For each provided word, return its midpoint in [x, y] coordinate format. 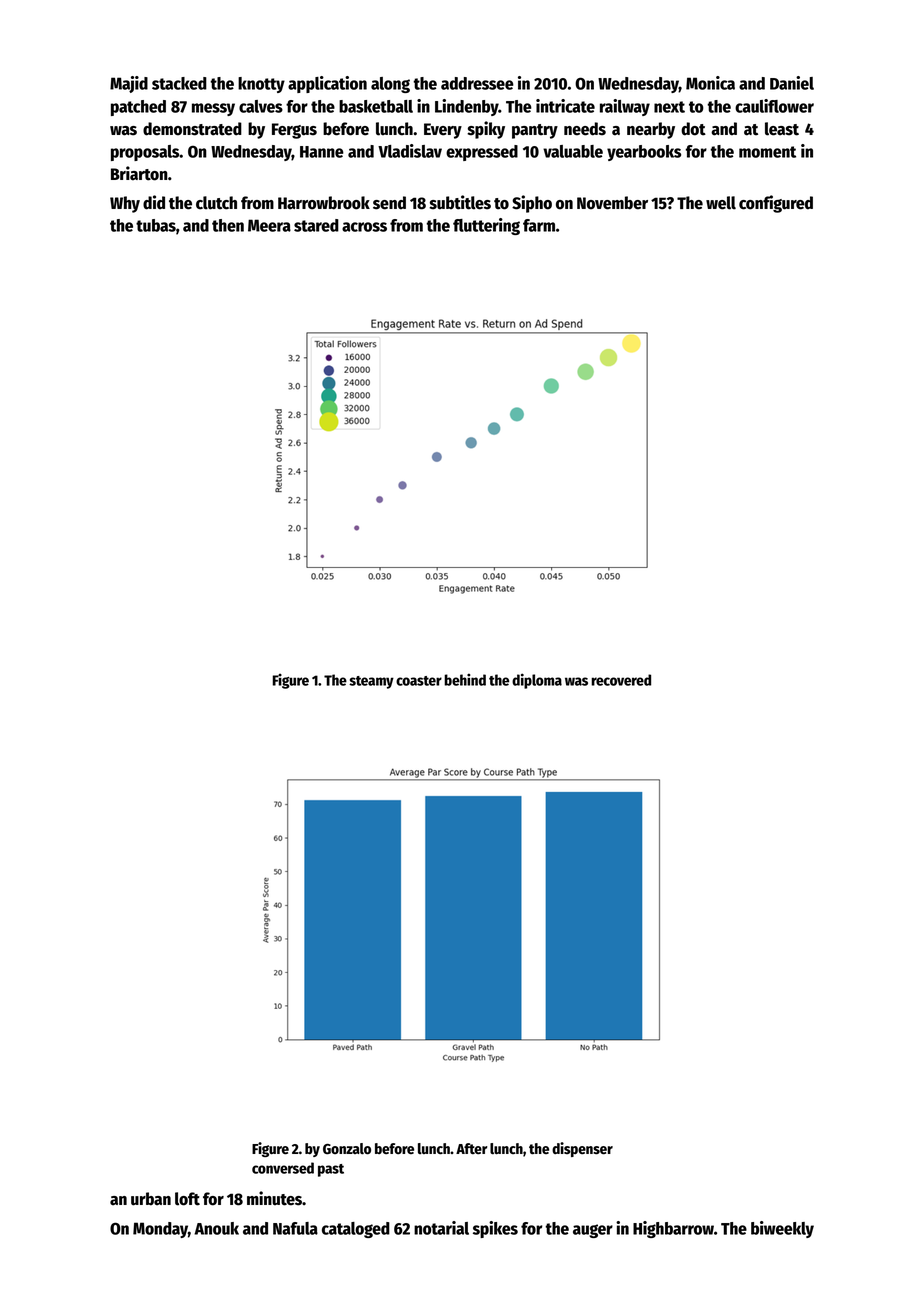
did [154, 202]
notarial [441, 1228]
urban [151, 1199]
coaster [419, 681]
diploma [537, 681]
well [721, 203]
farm [539, 225]
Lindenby [467, 107]
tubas [156, 225]
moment [767, 152]
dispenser [582, 1149]
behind [465, 679]
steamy [371, 682]
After [471, 1148]
